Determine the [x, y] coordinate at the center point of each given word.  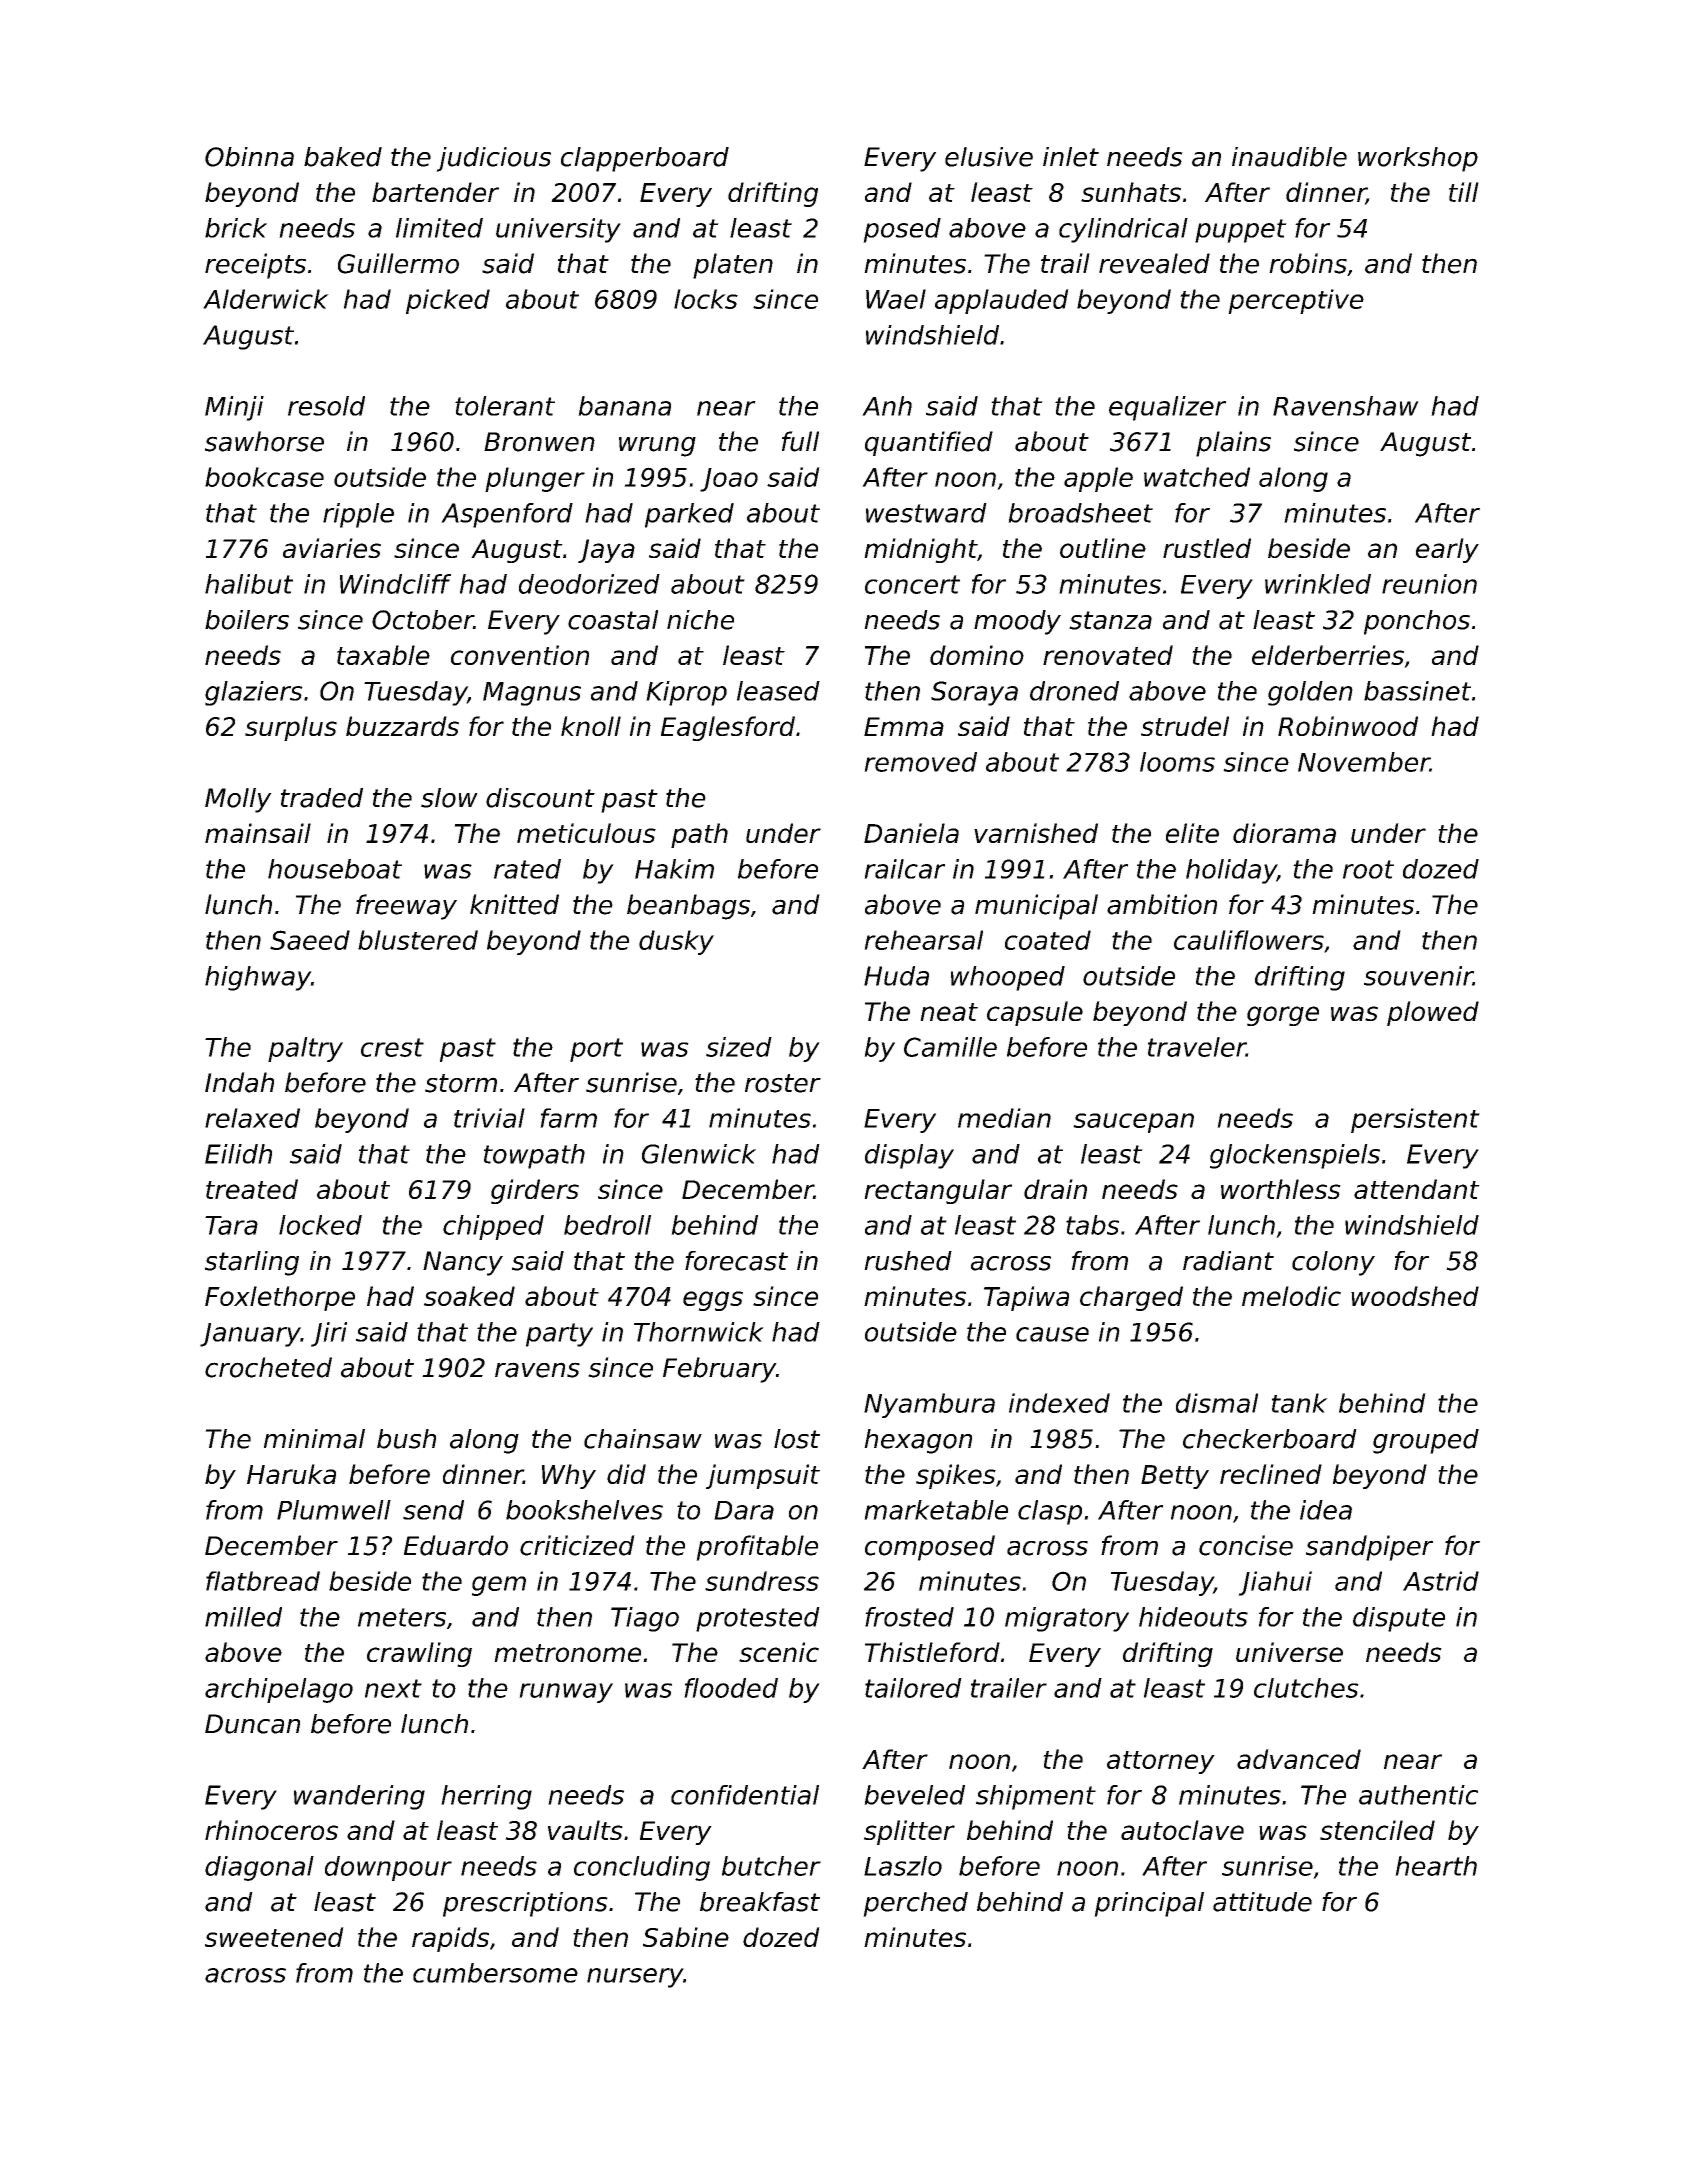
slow [449, 798]
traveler [1197, 1047]
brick [236, 228]
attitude [1262, 1902]
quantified [929, 443]
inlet [1071, 157]
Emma [904, 726]
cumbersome [495, 1973]
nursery [635, 1978]
